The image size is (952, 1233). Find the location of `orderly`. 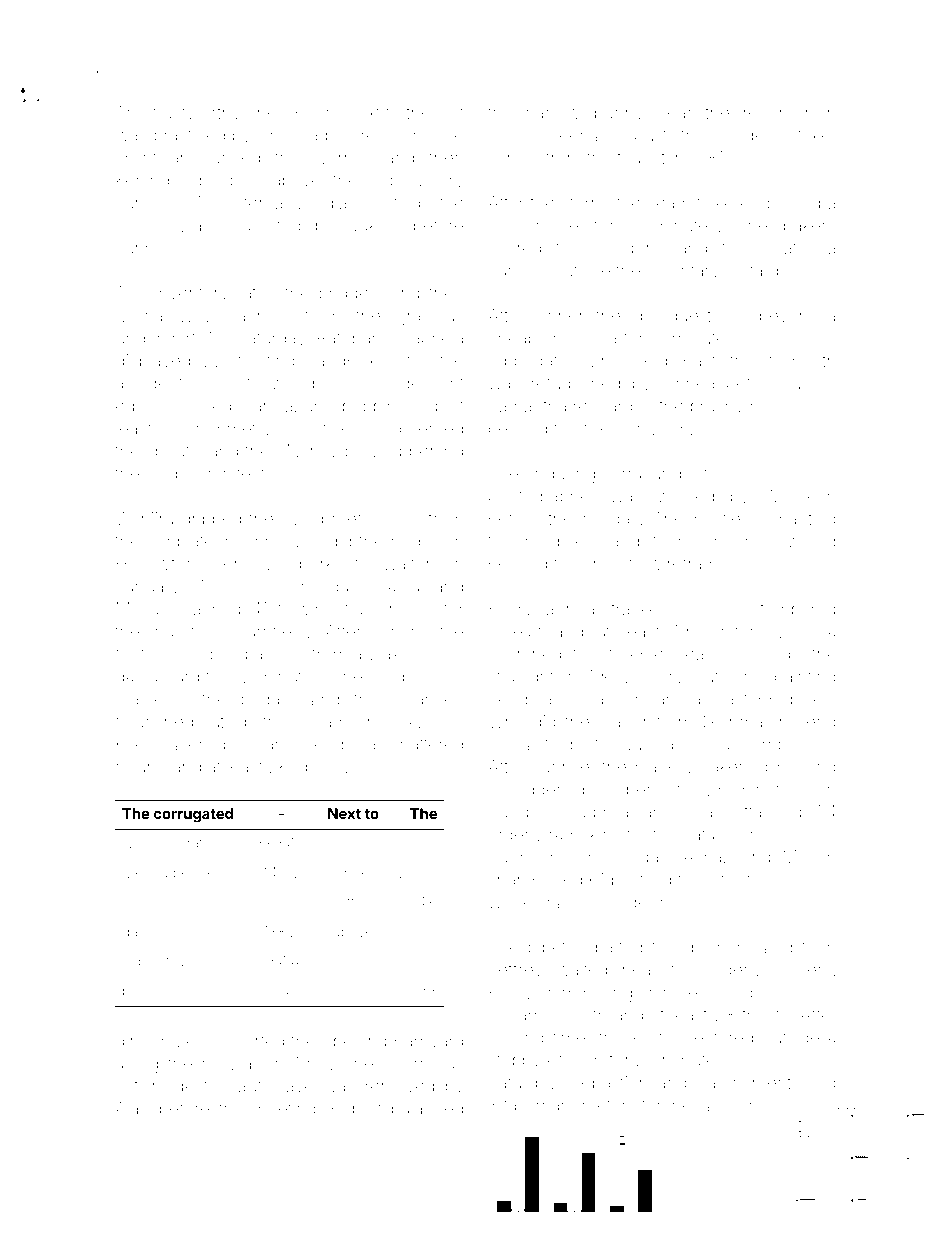

orderly is located at coordinates (516, 836).
